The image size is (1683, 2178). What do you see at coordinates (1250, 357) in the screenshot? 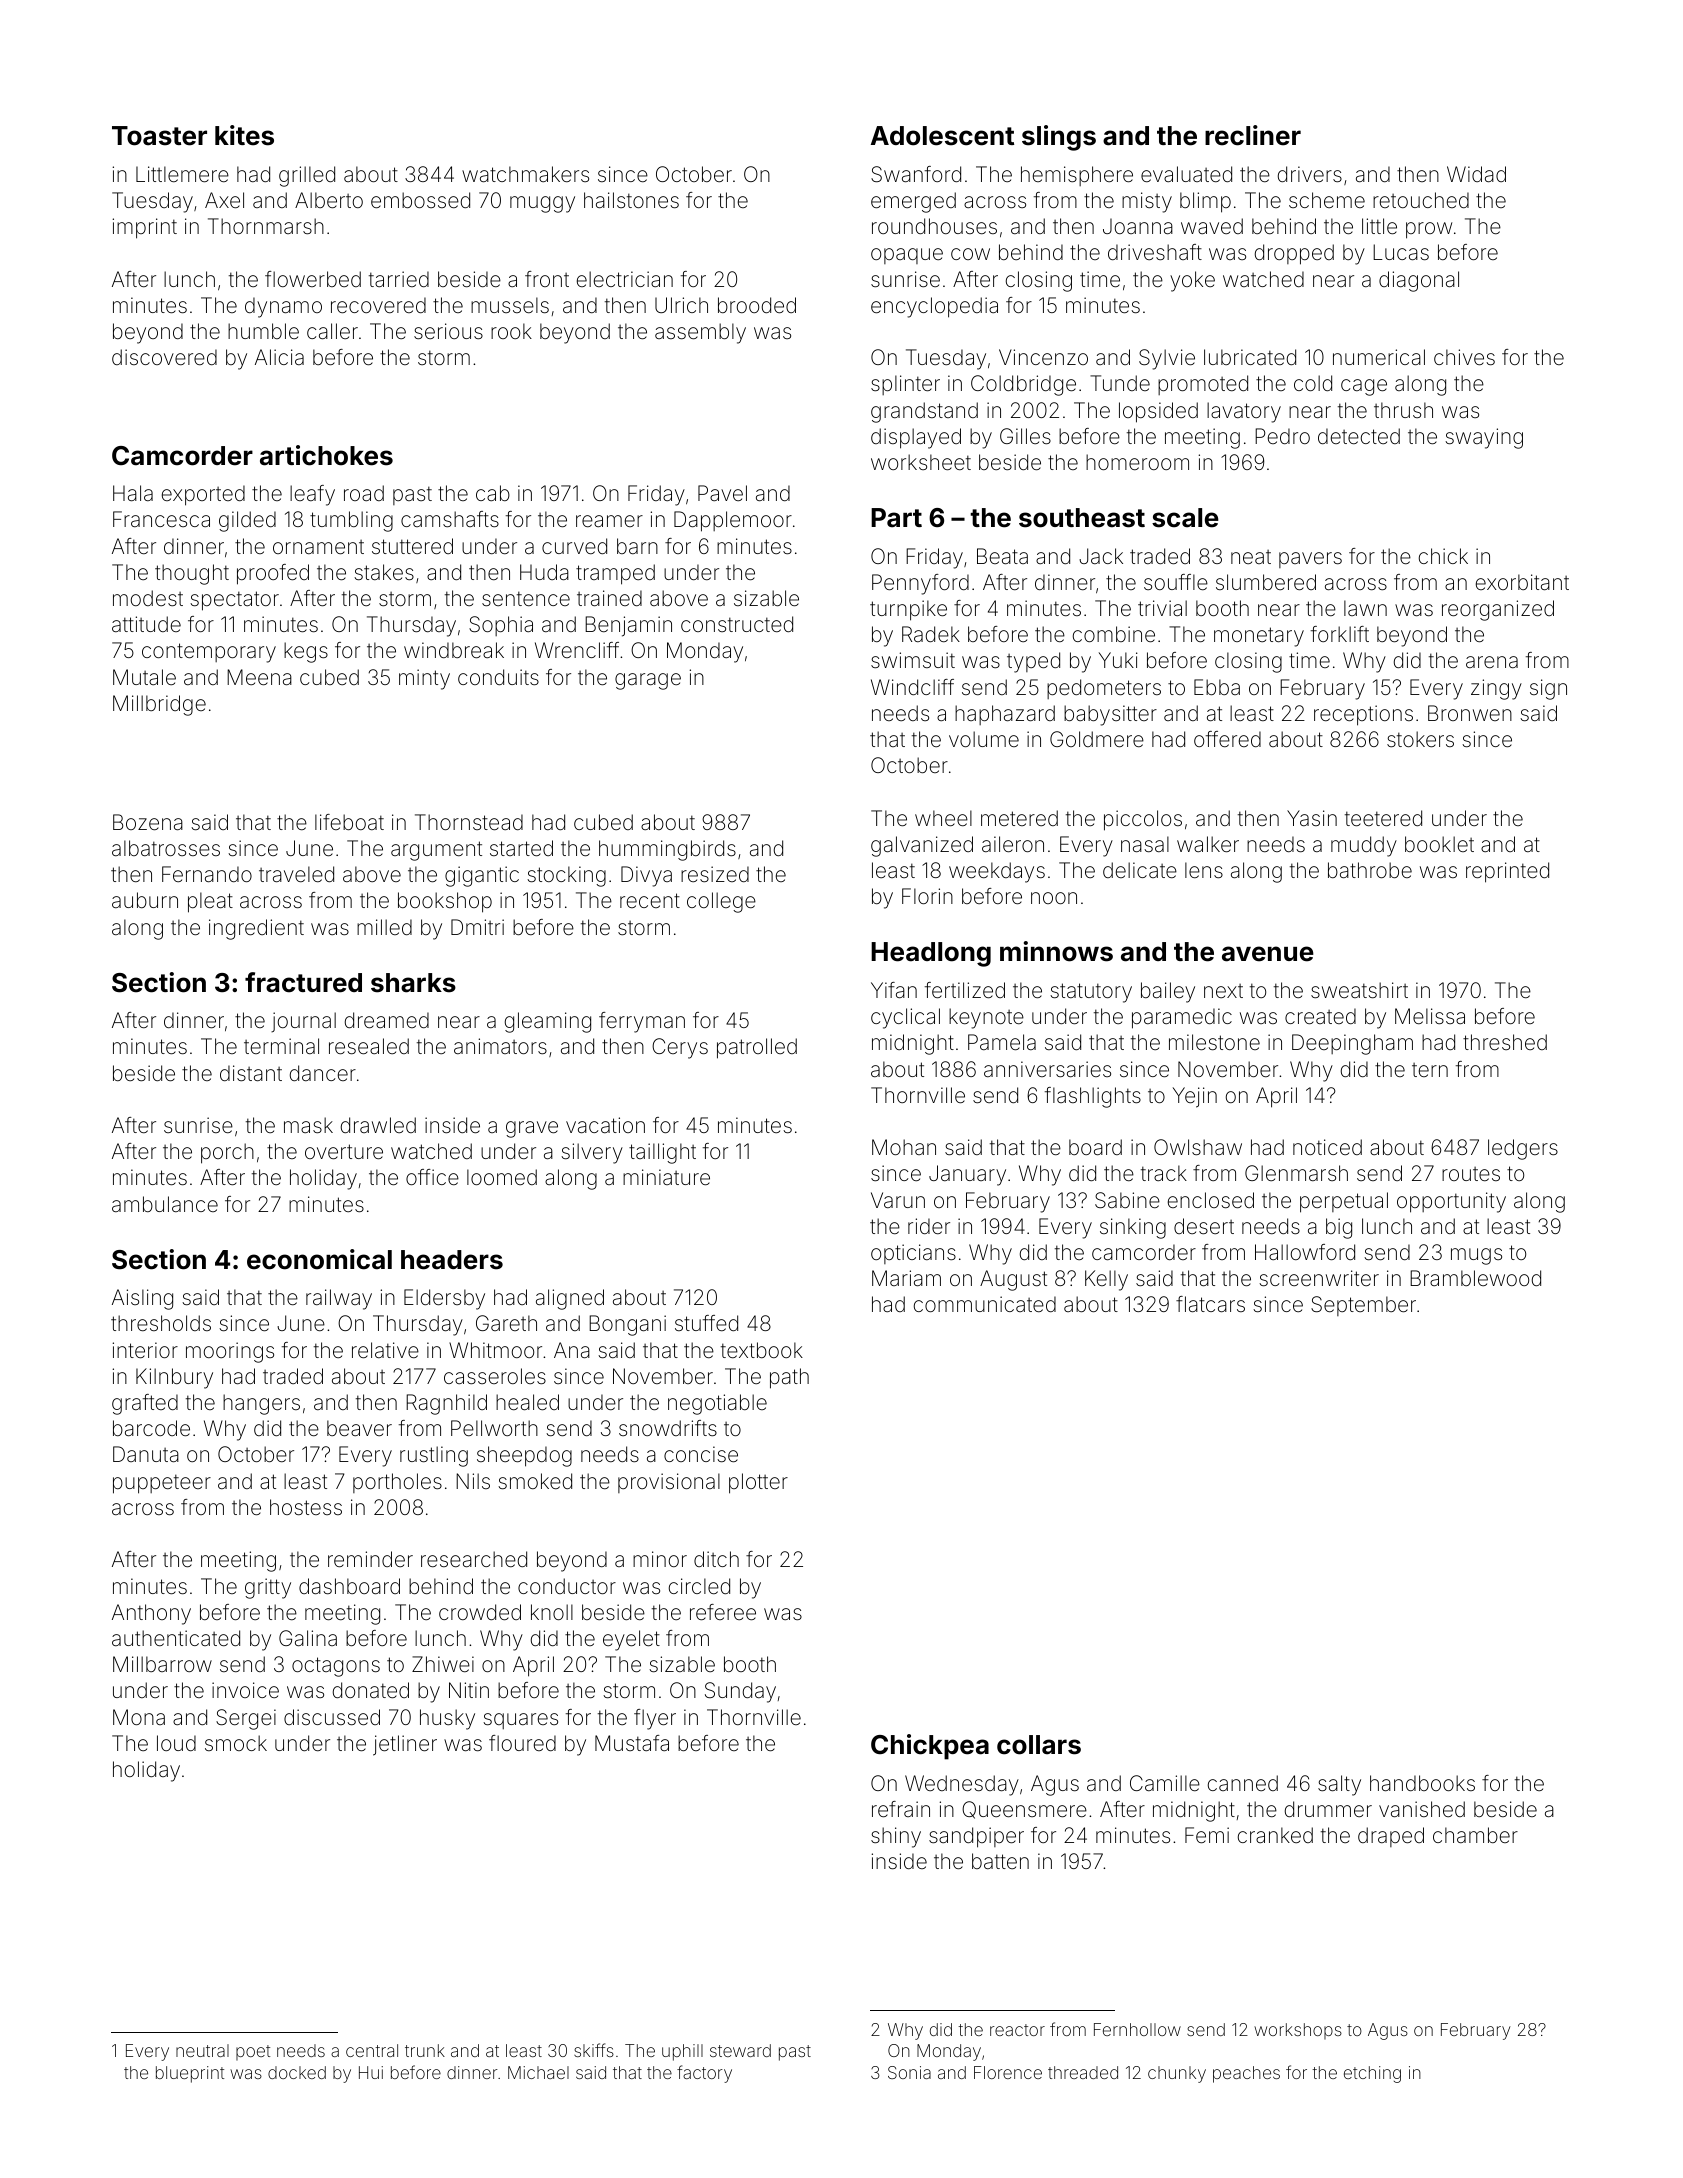
I see `lubricated` at bounding box center [1250, 357].
